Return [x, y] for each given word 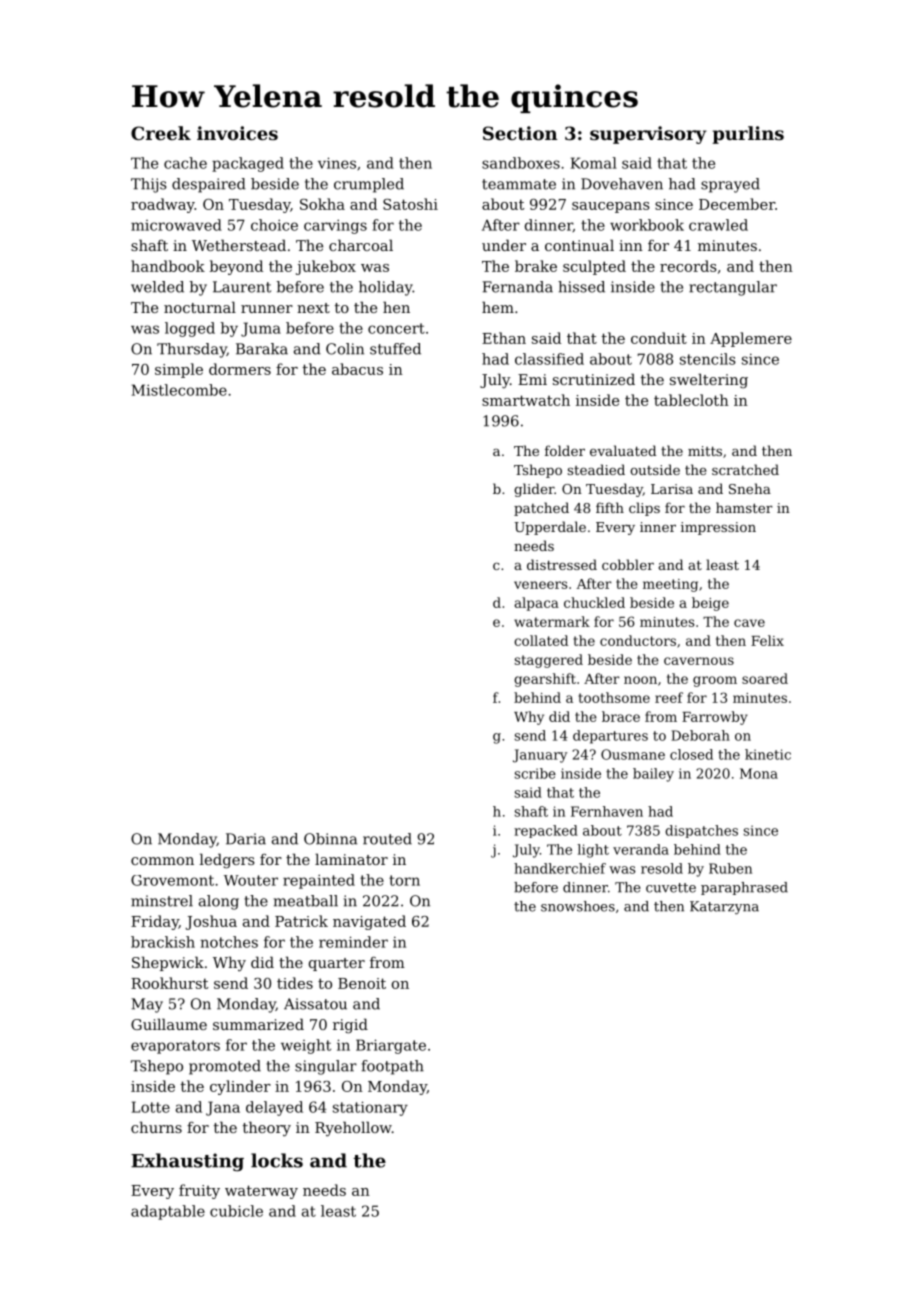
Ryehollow [353, 1129]
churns [156, 1127]
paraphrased [744, 888]
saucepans [611, 207]
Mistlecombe [179, 390]
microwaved [176, 225]
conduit [659, 338]
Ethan [504, 338]
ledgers [227, 861]
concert [396, 328]
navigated [369, 922]
